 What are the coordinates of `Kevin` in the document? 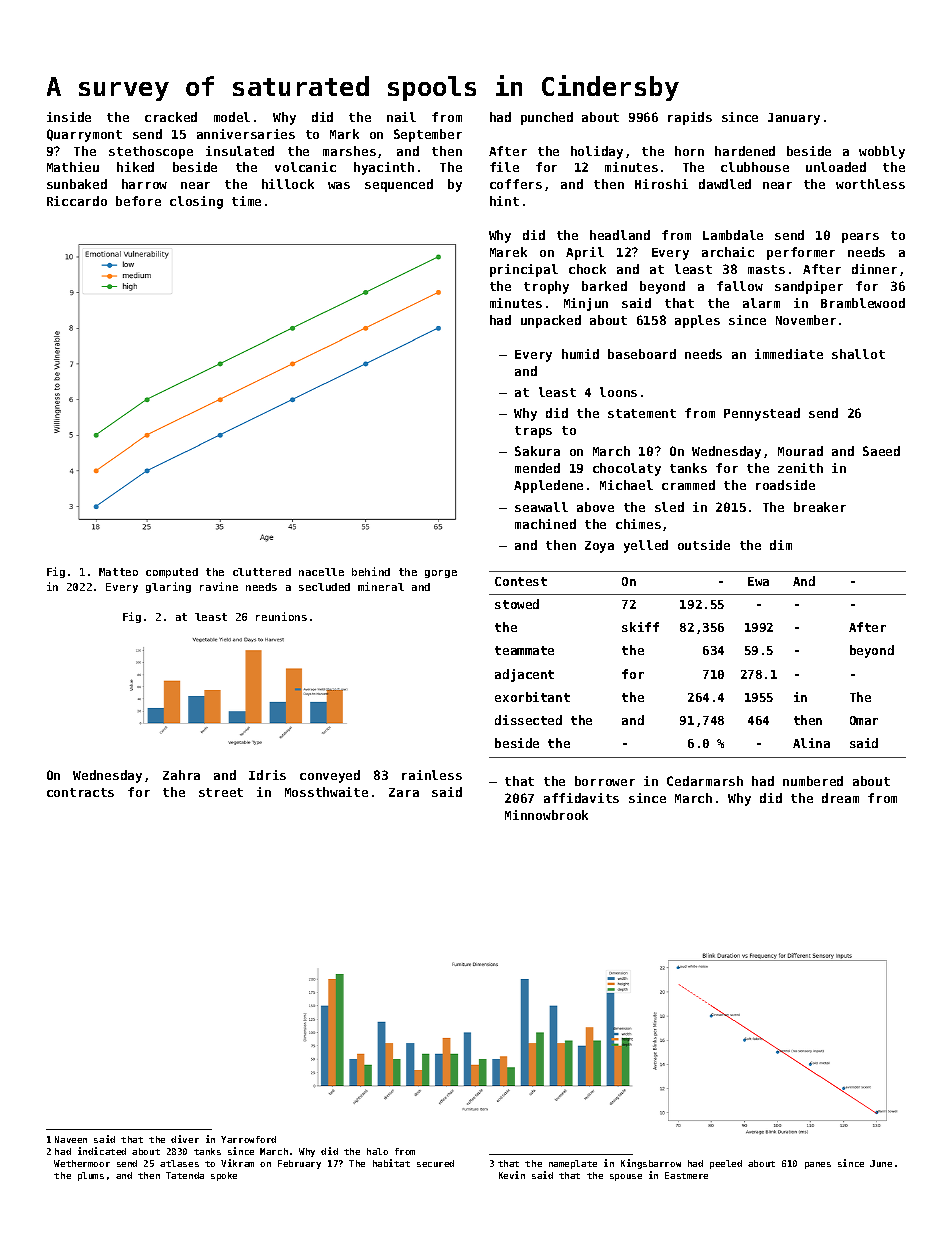 It's located at (512, 1175).
